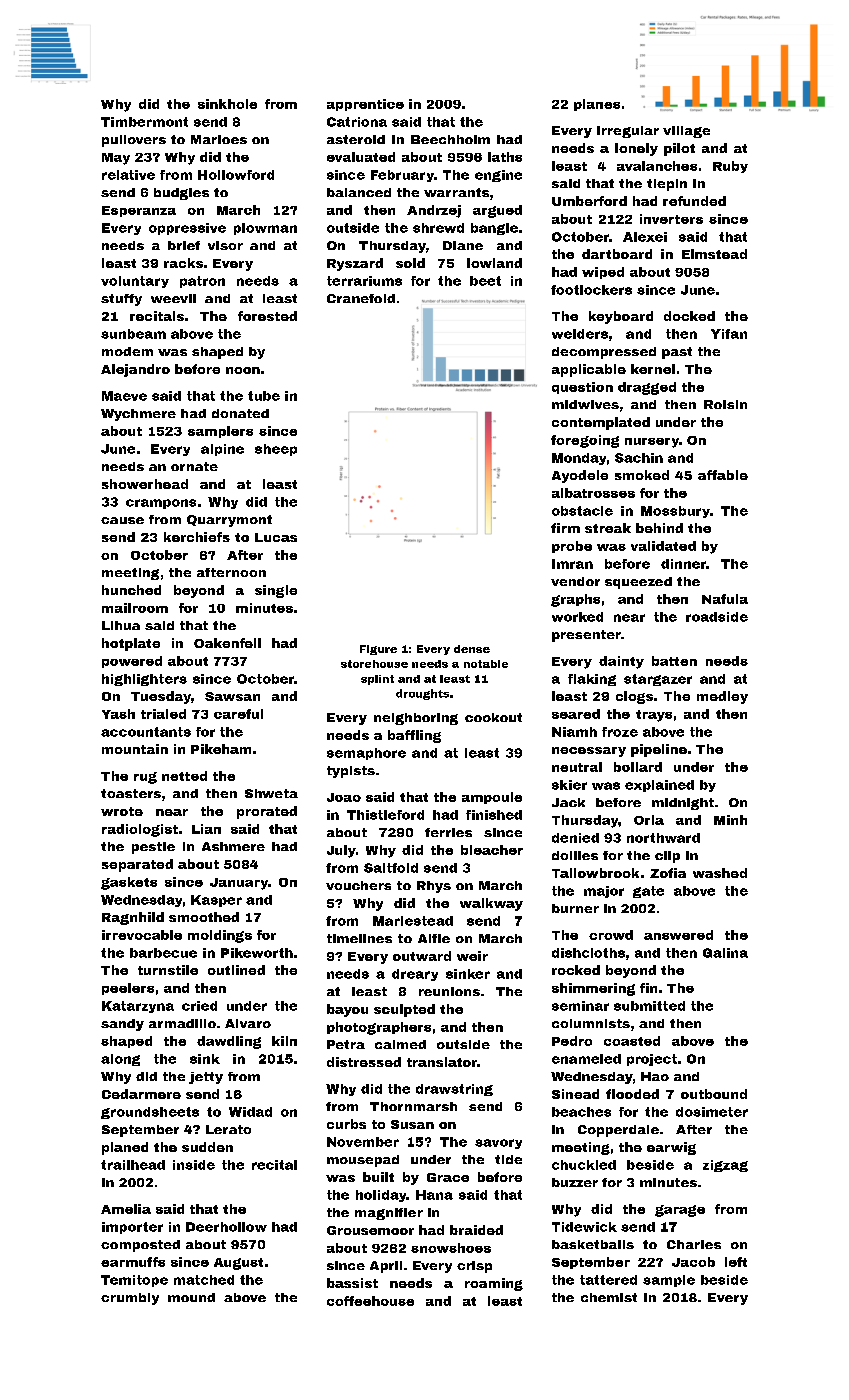  I want to click on forested, so click(267, 316).
